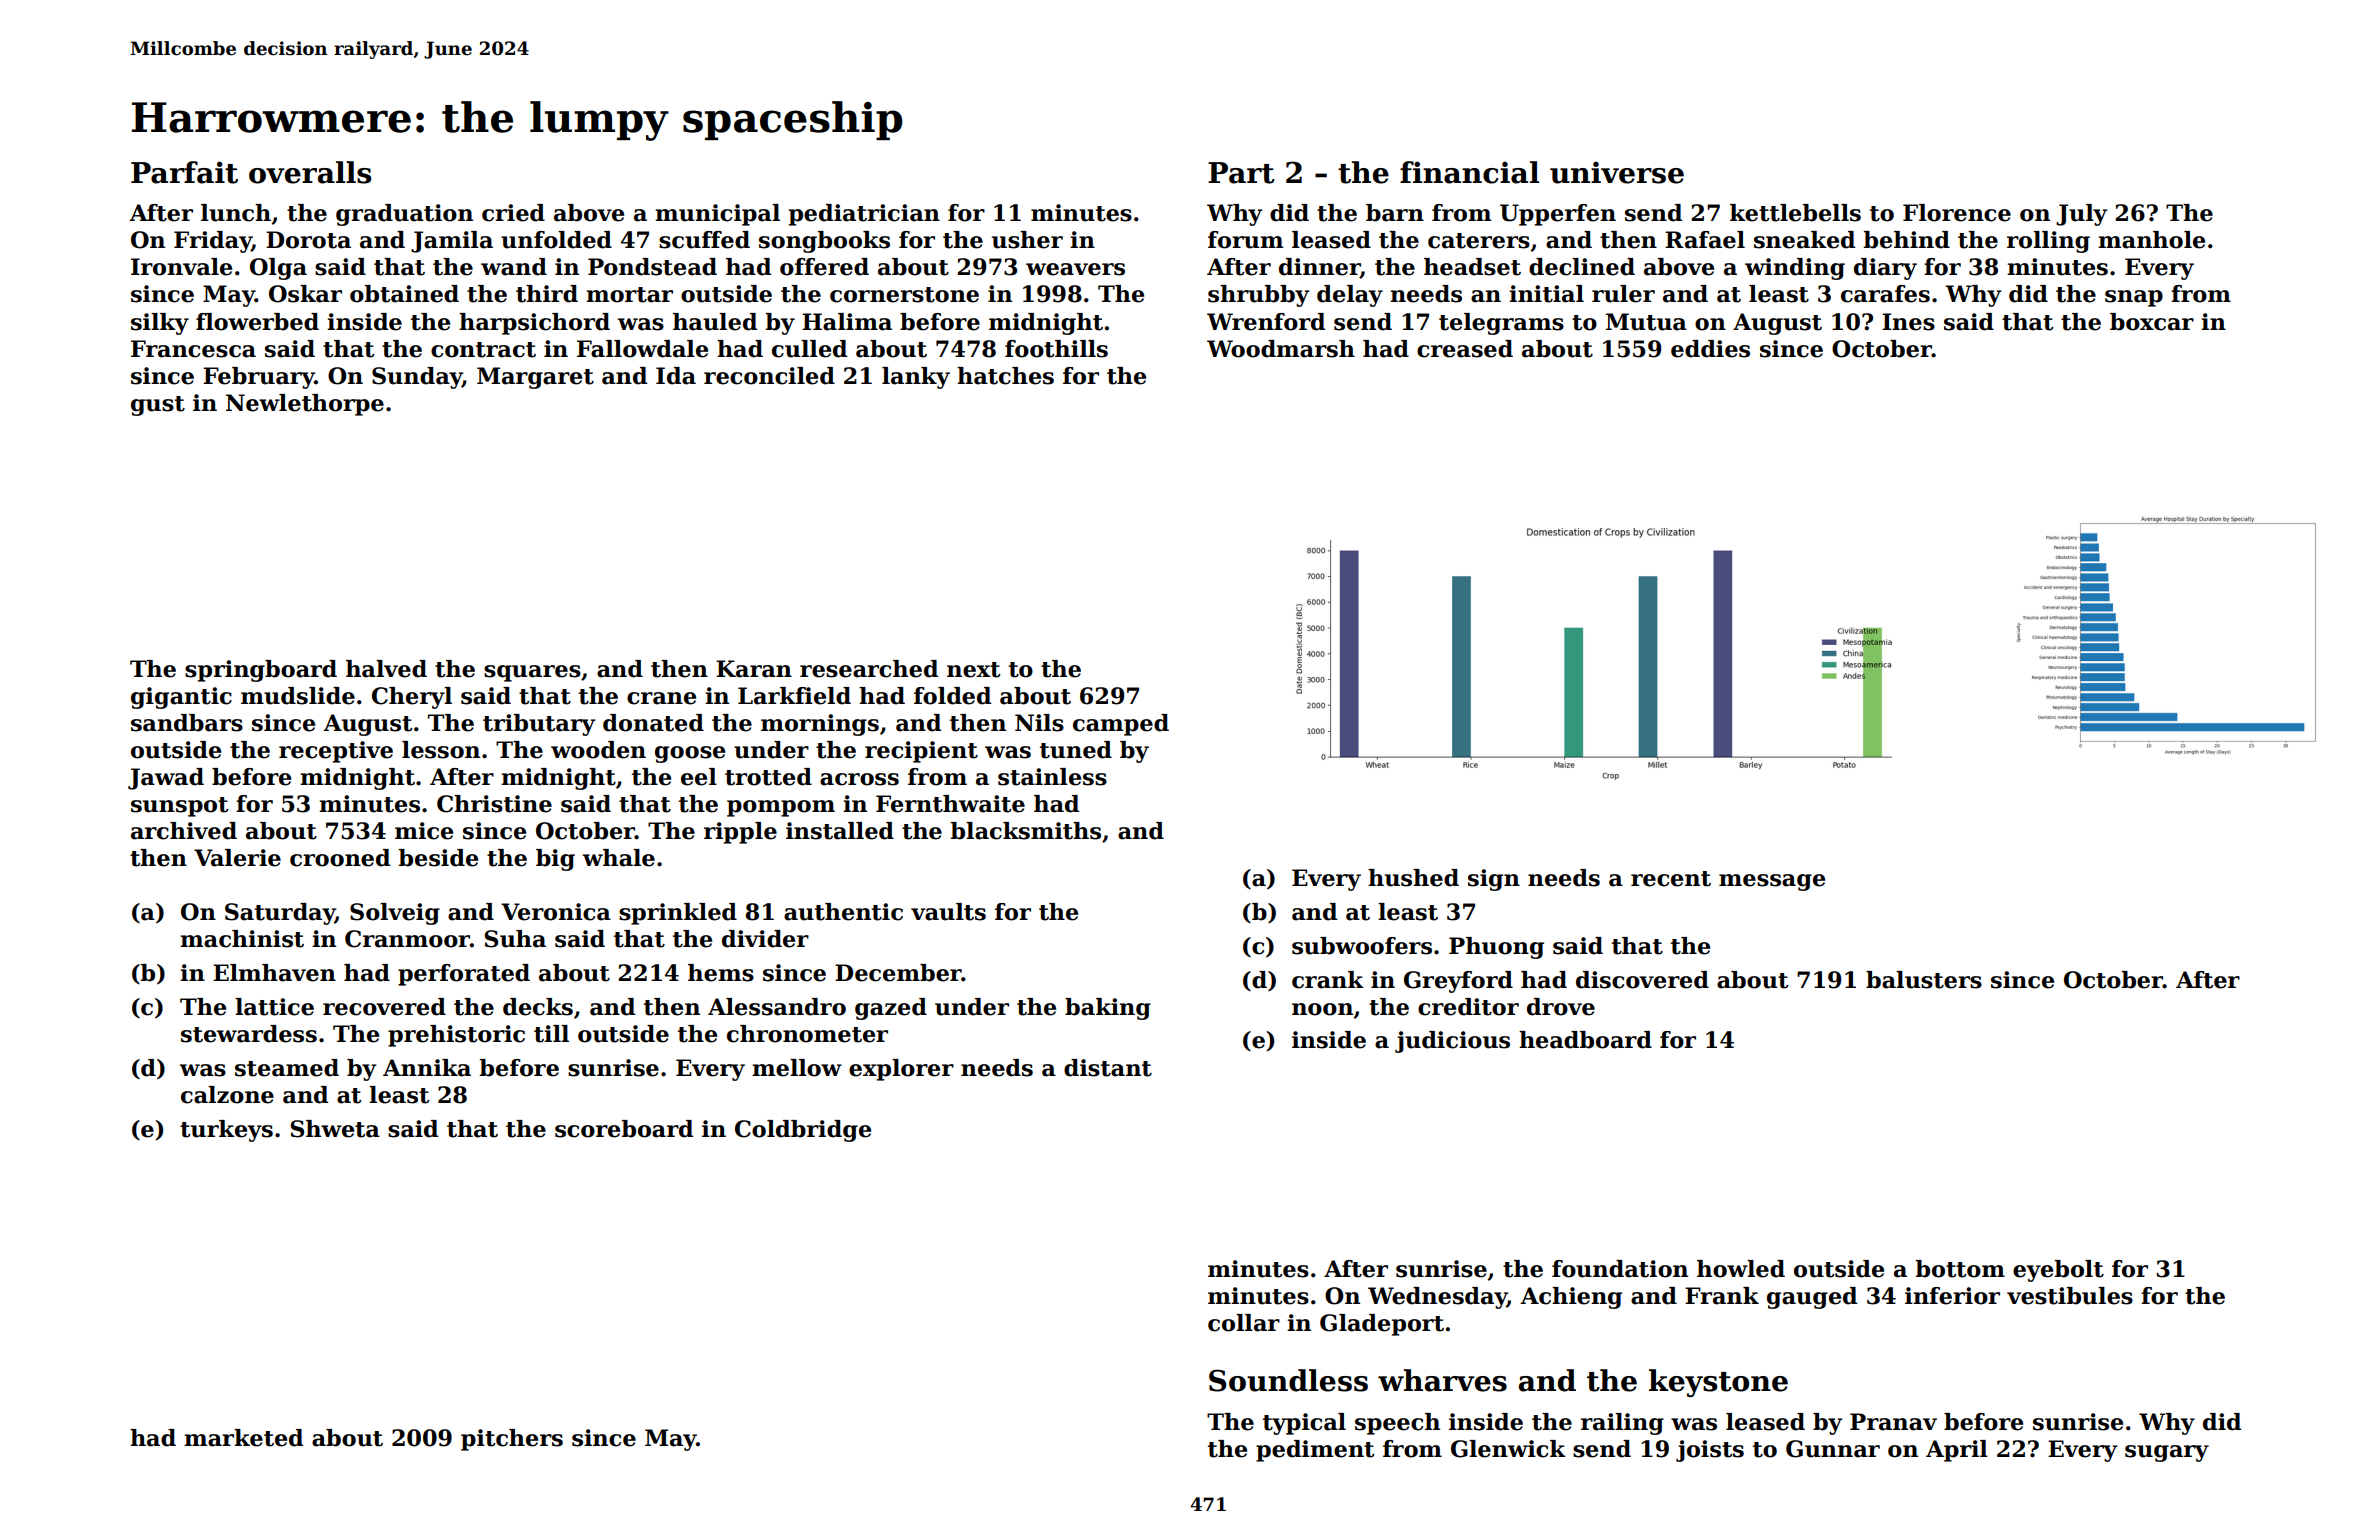 The height and width of the screenshot is (1540, 2380). I want to click on Mutua, so click(1646, 322).
